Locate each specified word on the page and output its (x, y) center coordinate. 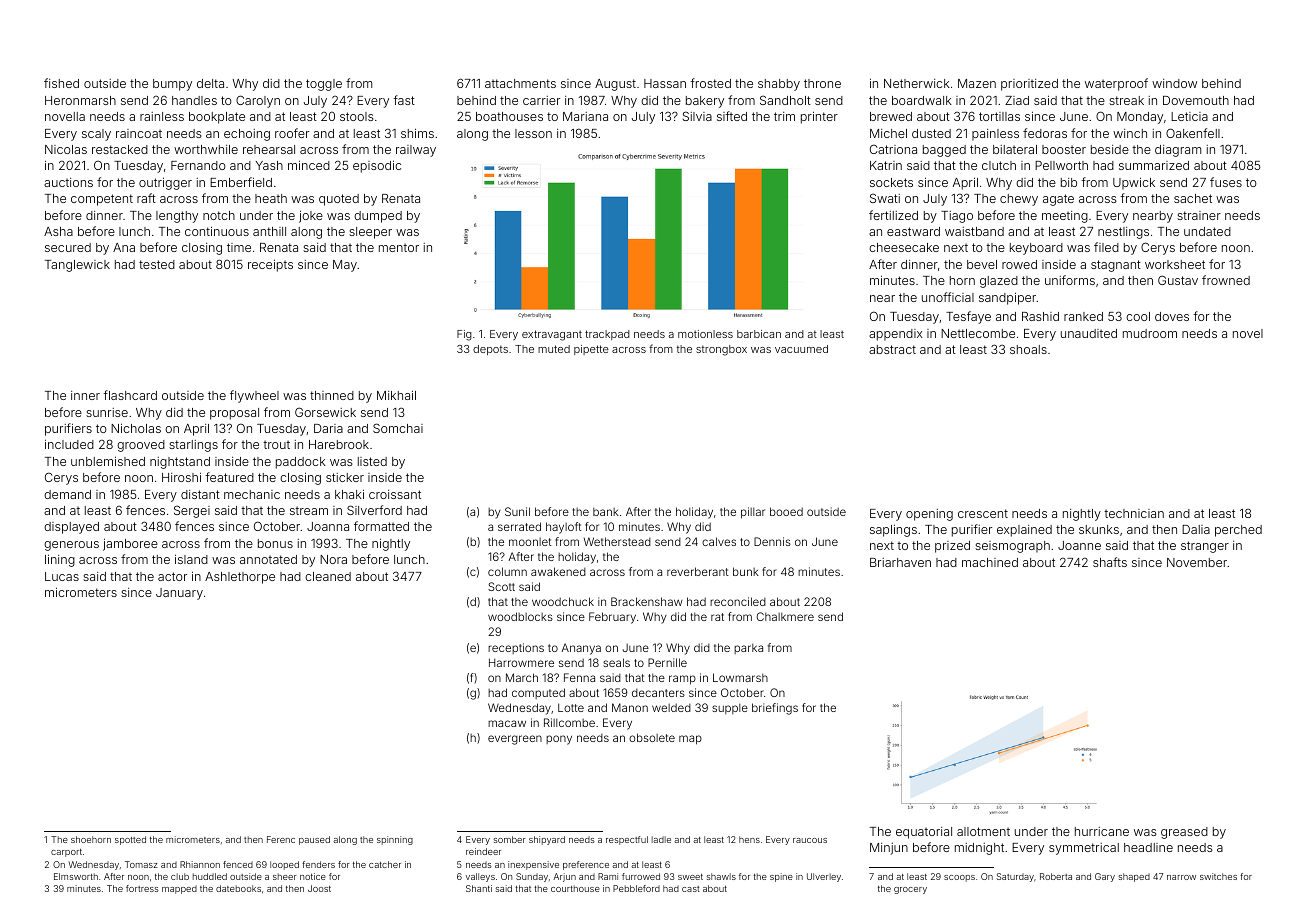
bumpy (172, 85)
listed (372, 461)
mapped (179, 889)
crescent (983, 513)
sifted (732, 116)
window (1174, 83)
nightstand (180, 463)
